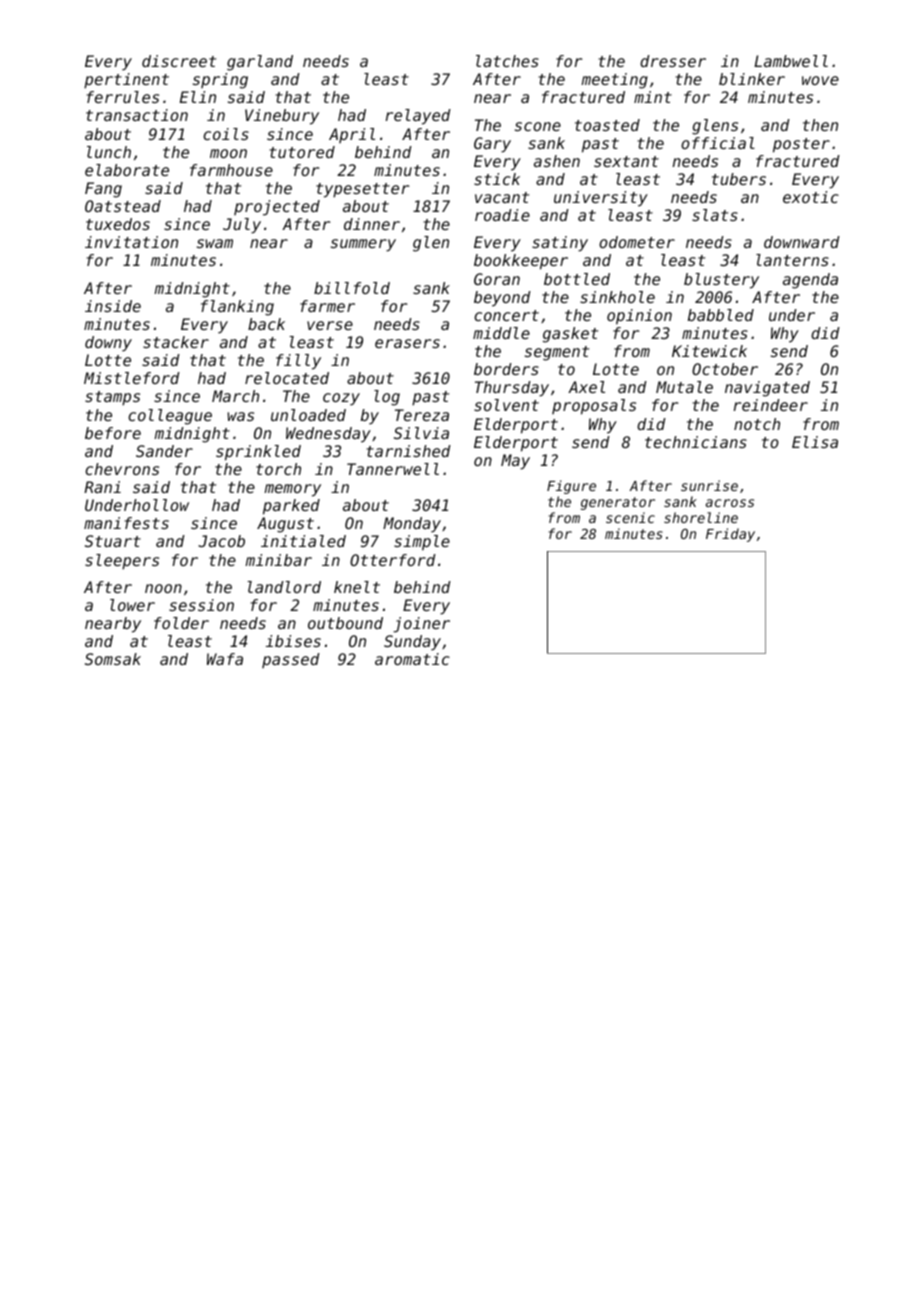 This page has width=924, height=1314. What do you see at coordinates (791, 61) in the page?
I see `Lambwell` at bounding box center [791, 61].
